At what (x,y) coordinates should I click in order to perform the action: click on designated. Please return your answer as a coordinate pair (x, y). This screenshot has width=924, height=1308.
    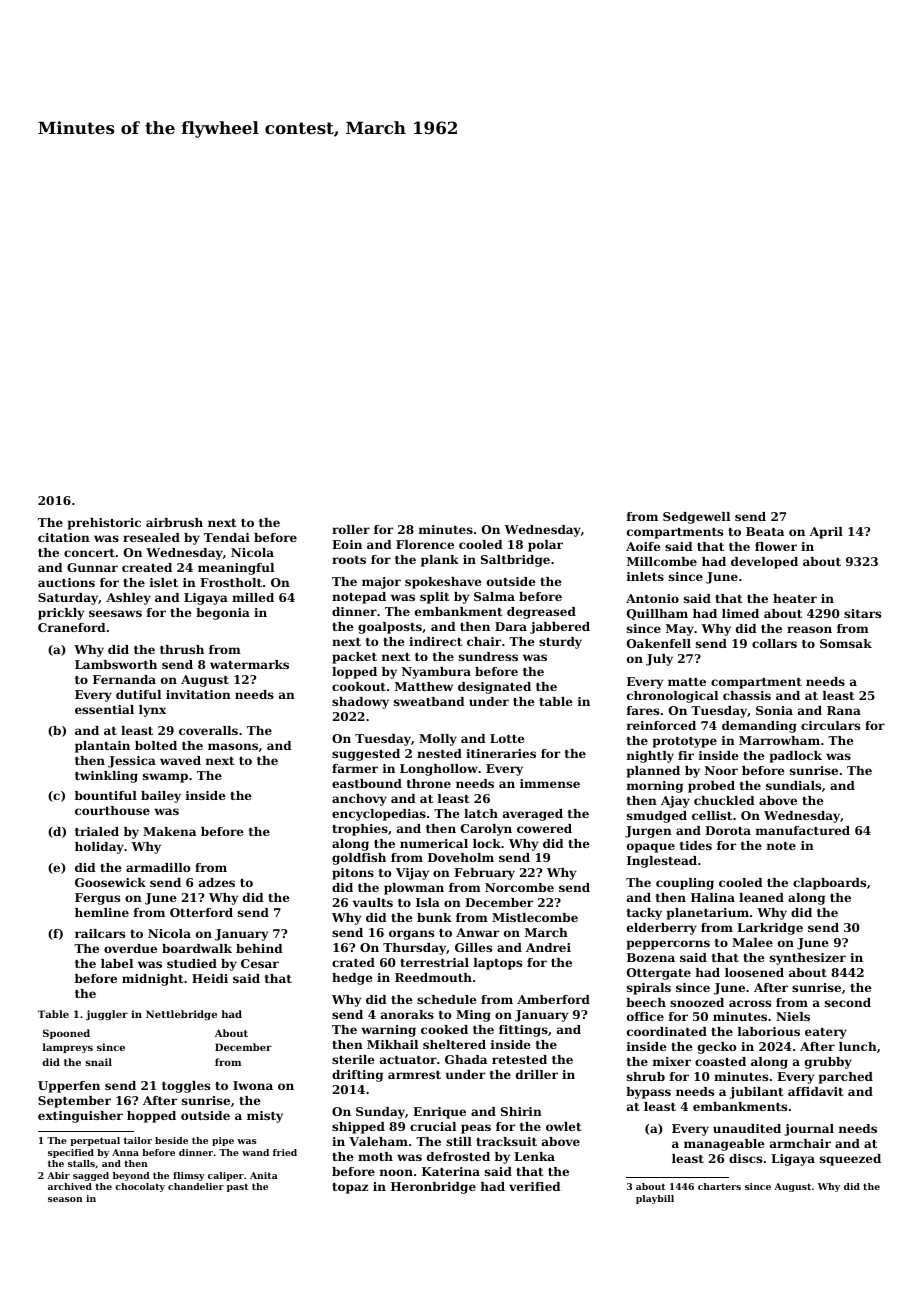
    Looking at the image, I should click on (494, 688).
